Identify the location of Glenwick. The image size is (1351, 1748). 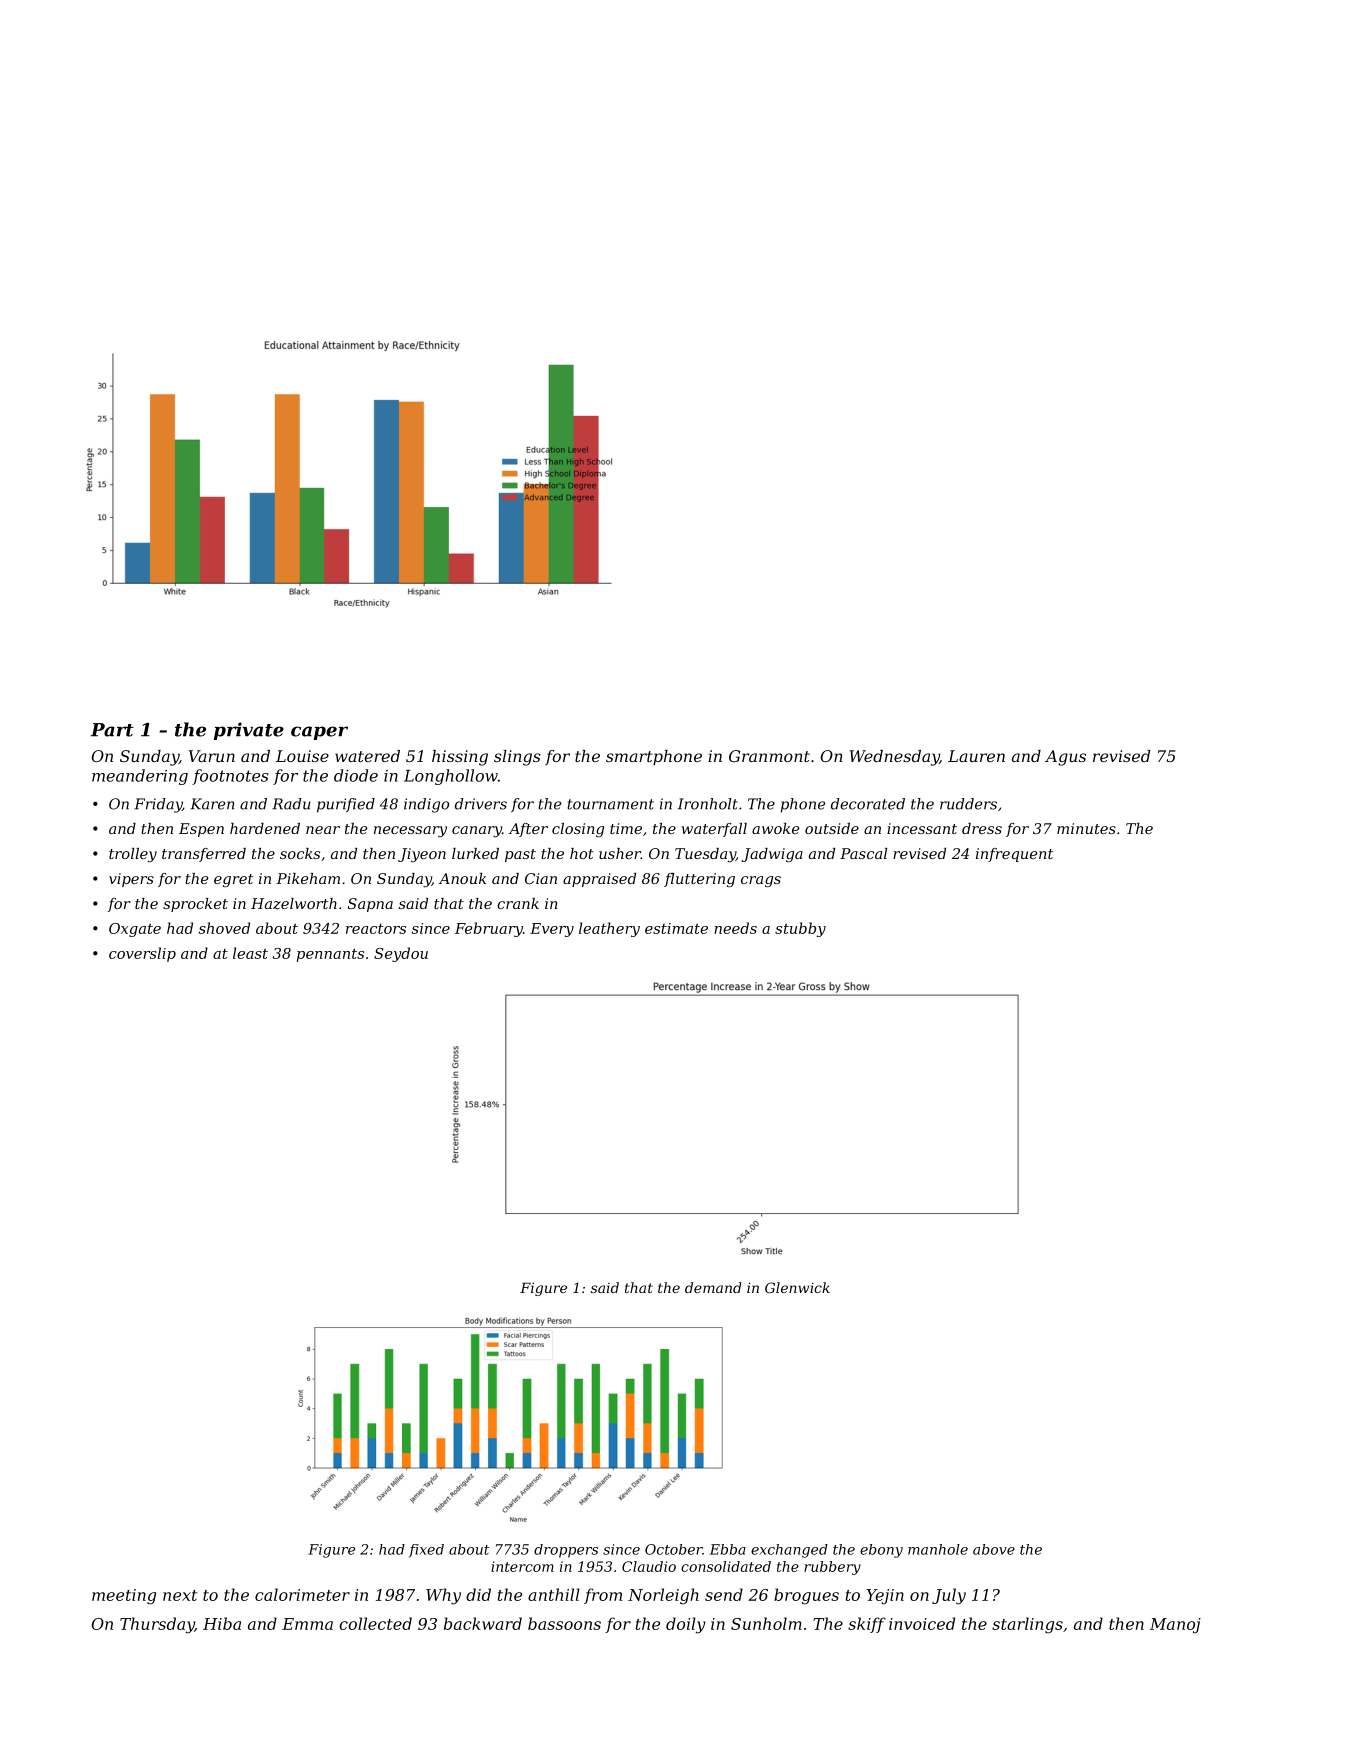
(797, 1287).
